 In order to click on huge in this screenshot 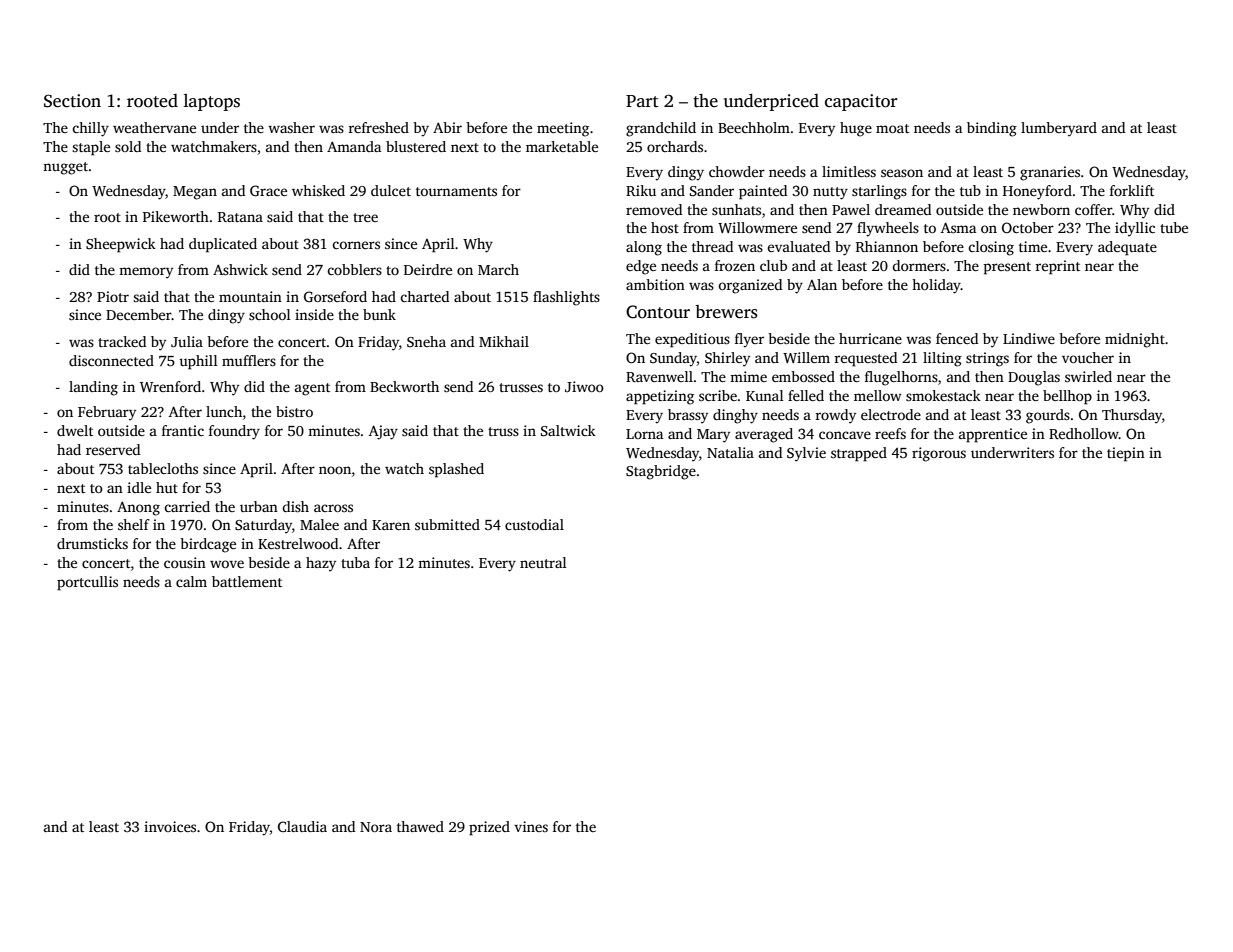, I will do `click(856, 129)`.
